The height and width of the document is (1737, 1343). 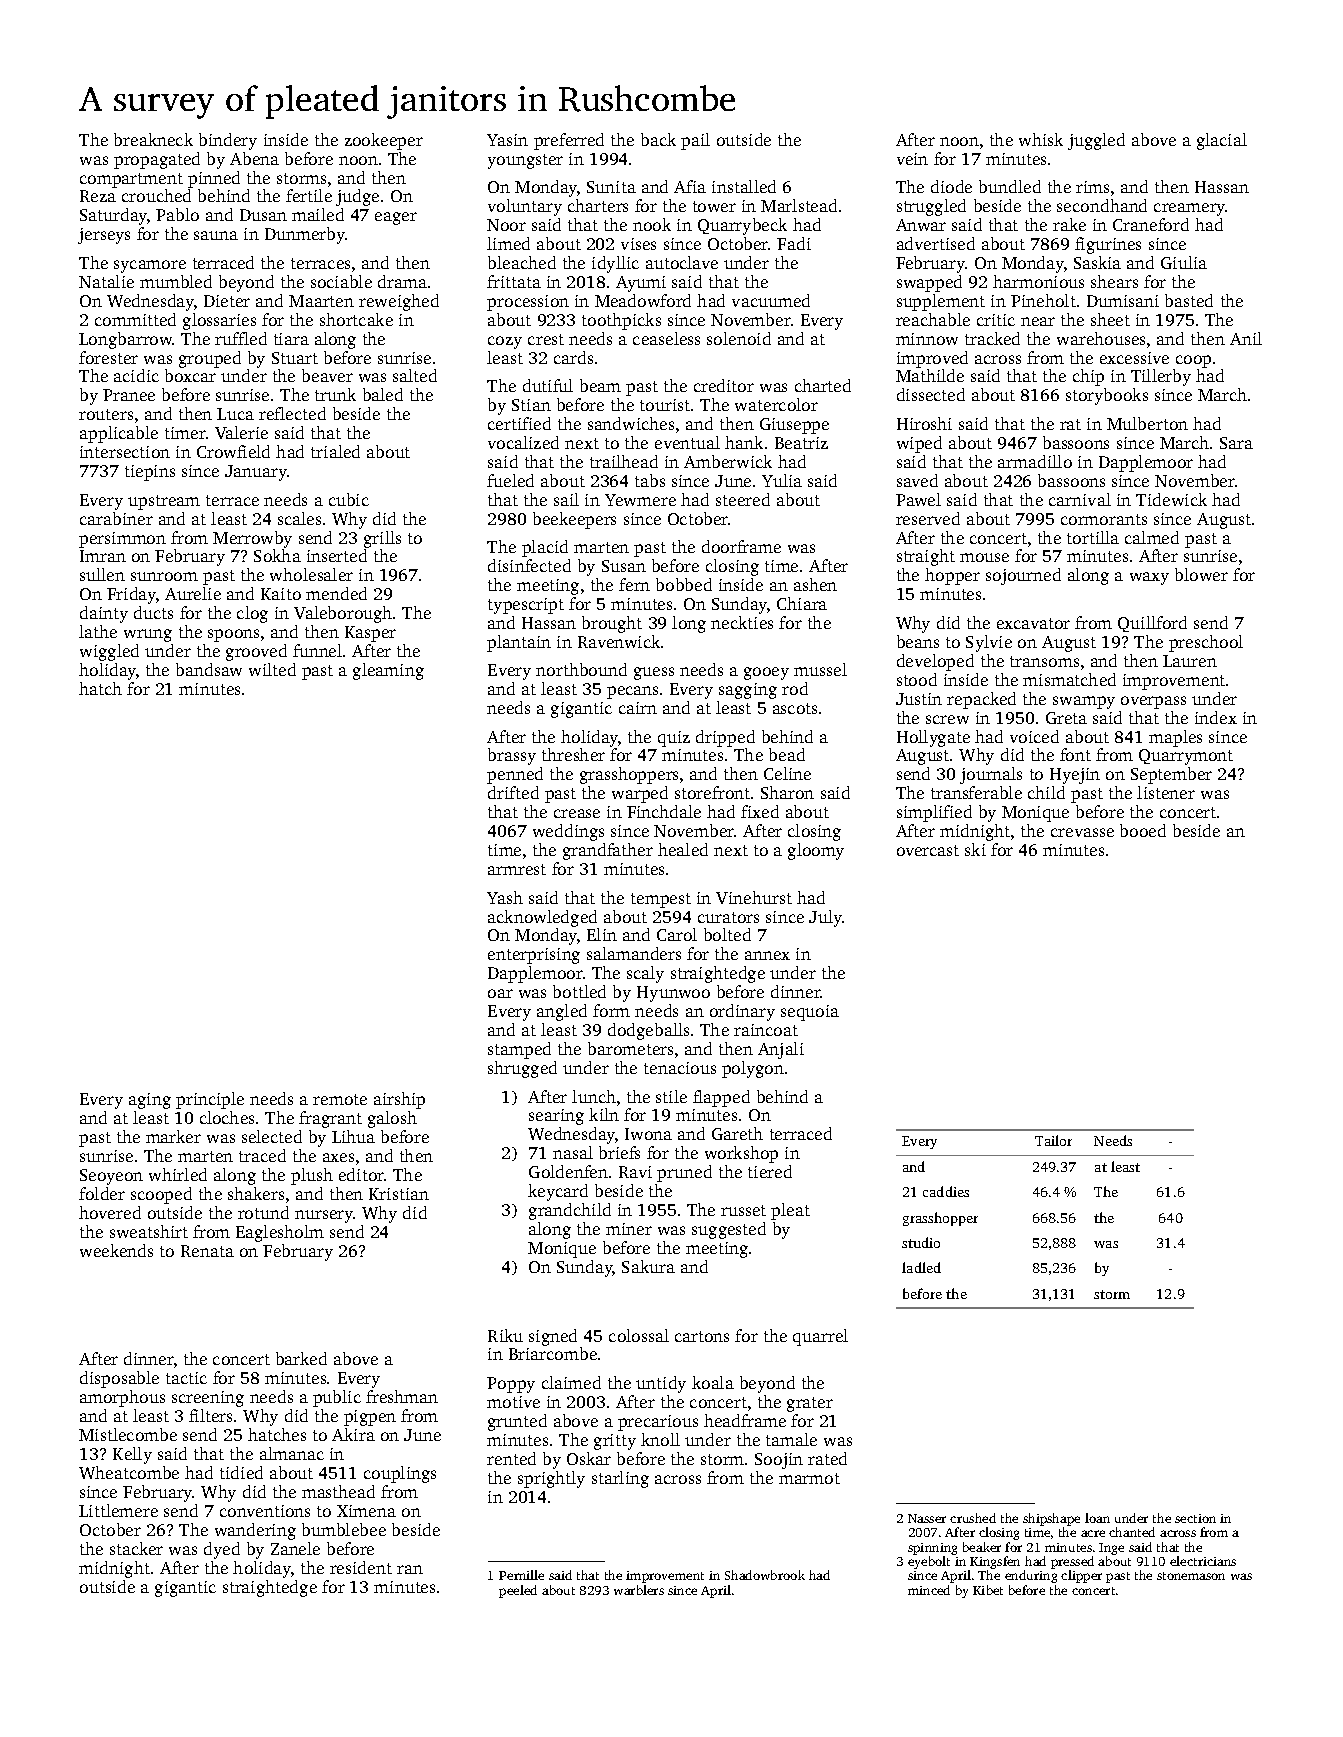 What do you see at coordinates (648, 1031) in the document?
I see `dodgeballs` at bounding box center [648, 1031].
